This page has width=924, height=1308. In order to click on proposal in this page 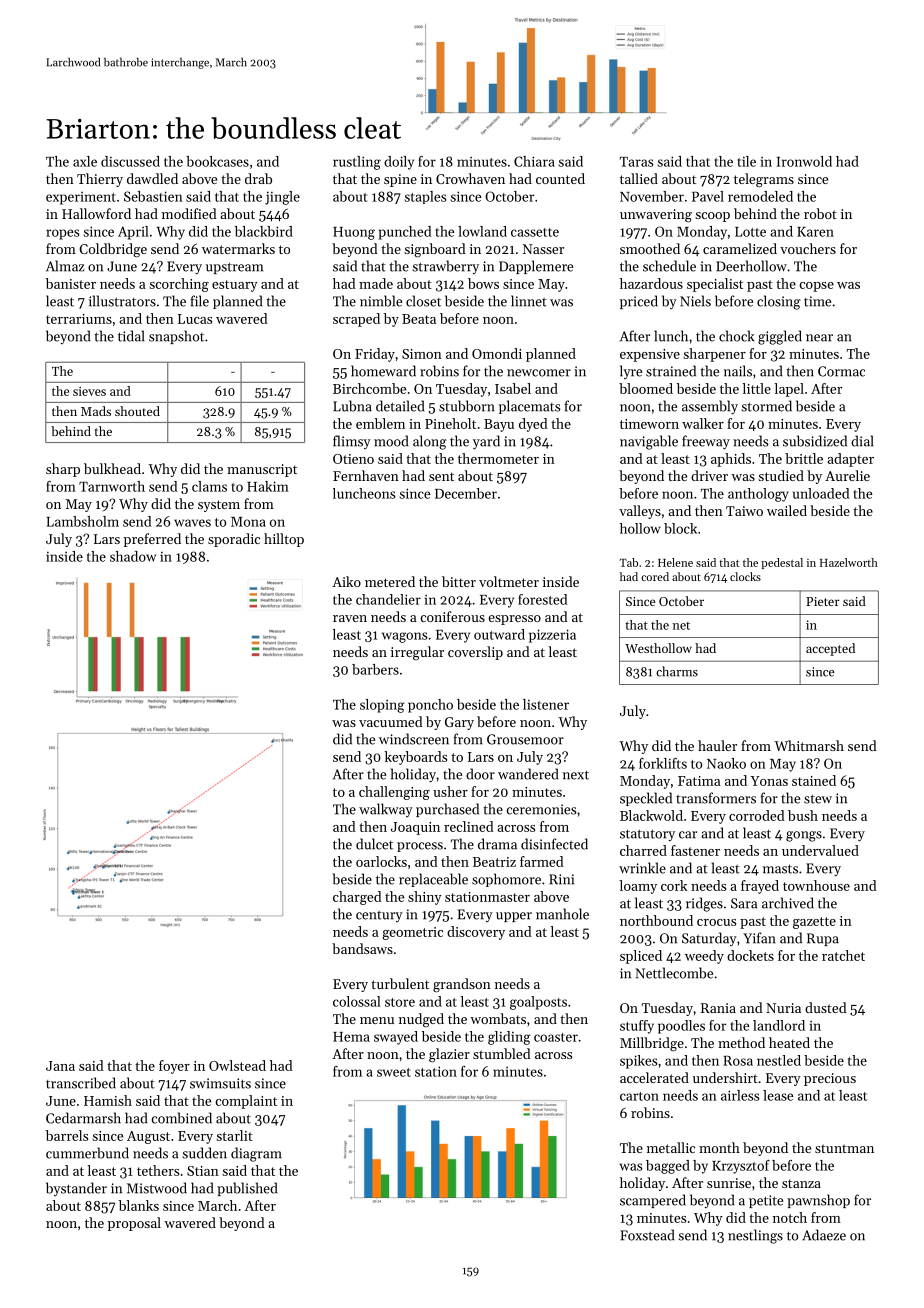, I will do `click(134, 1224)`.
